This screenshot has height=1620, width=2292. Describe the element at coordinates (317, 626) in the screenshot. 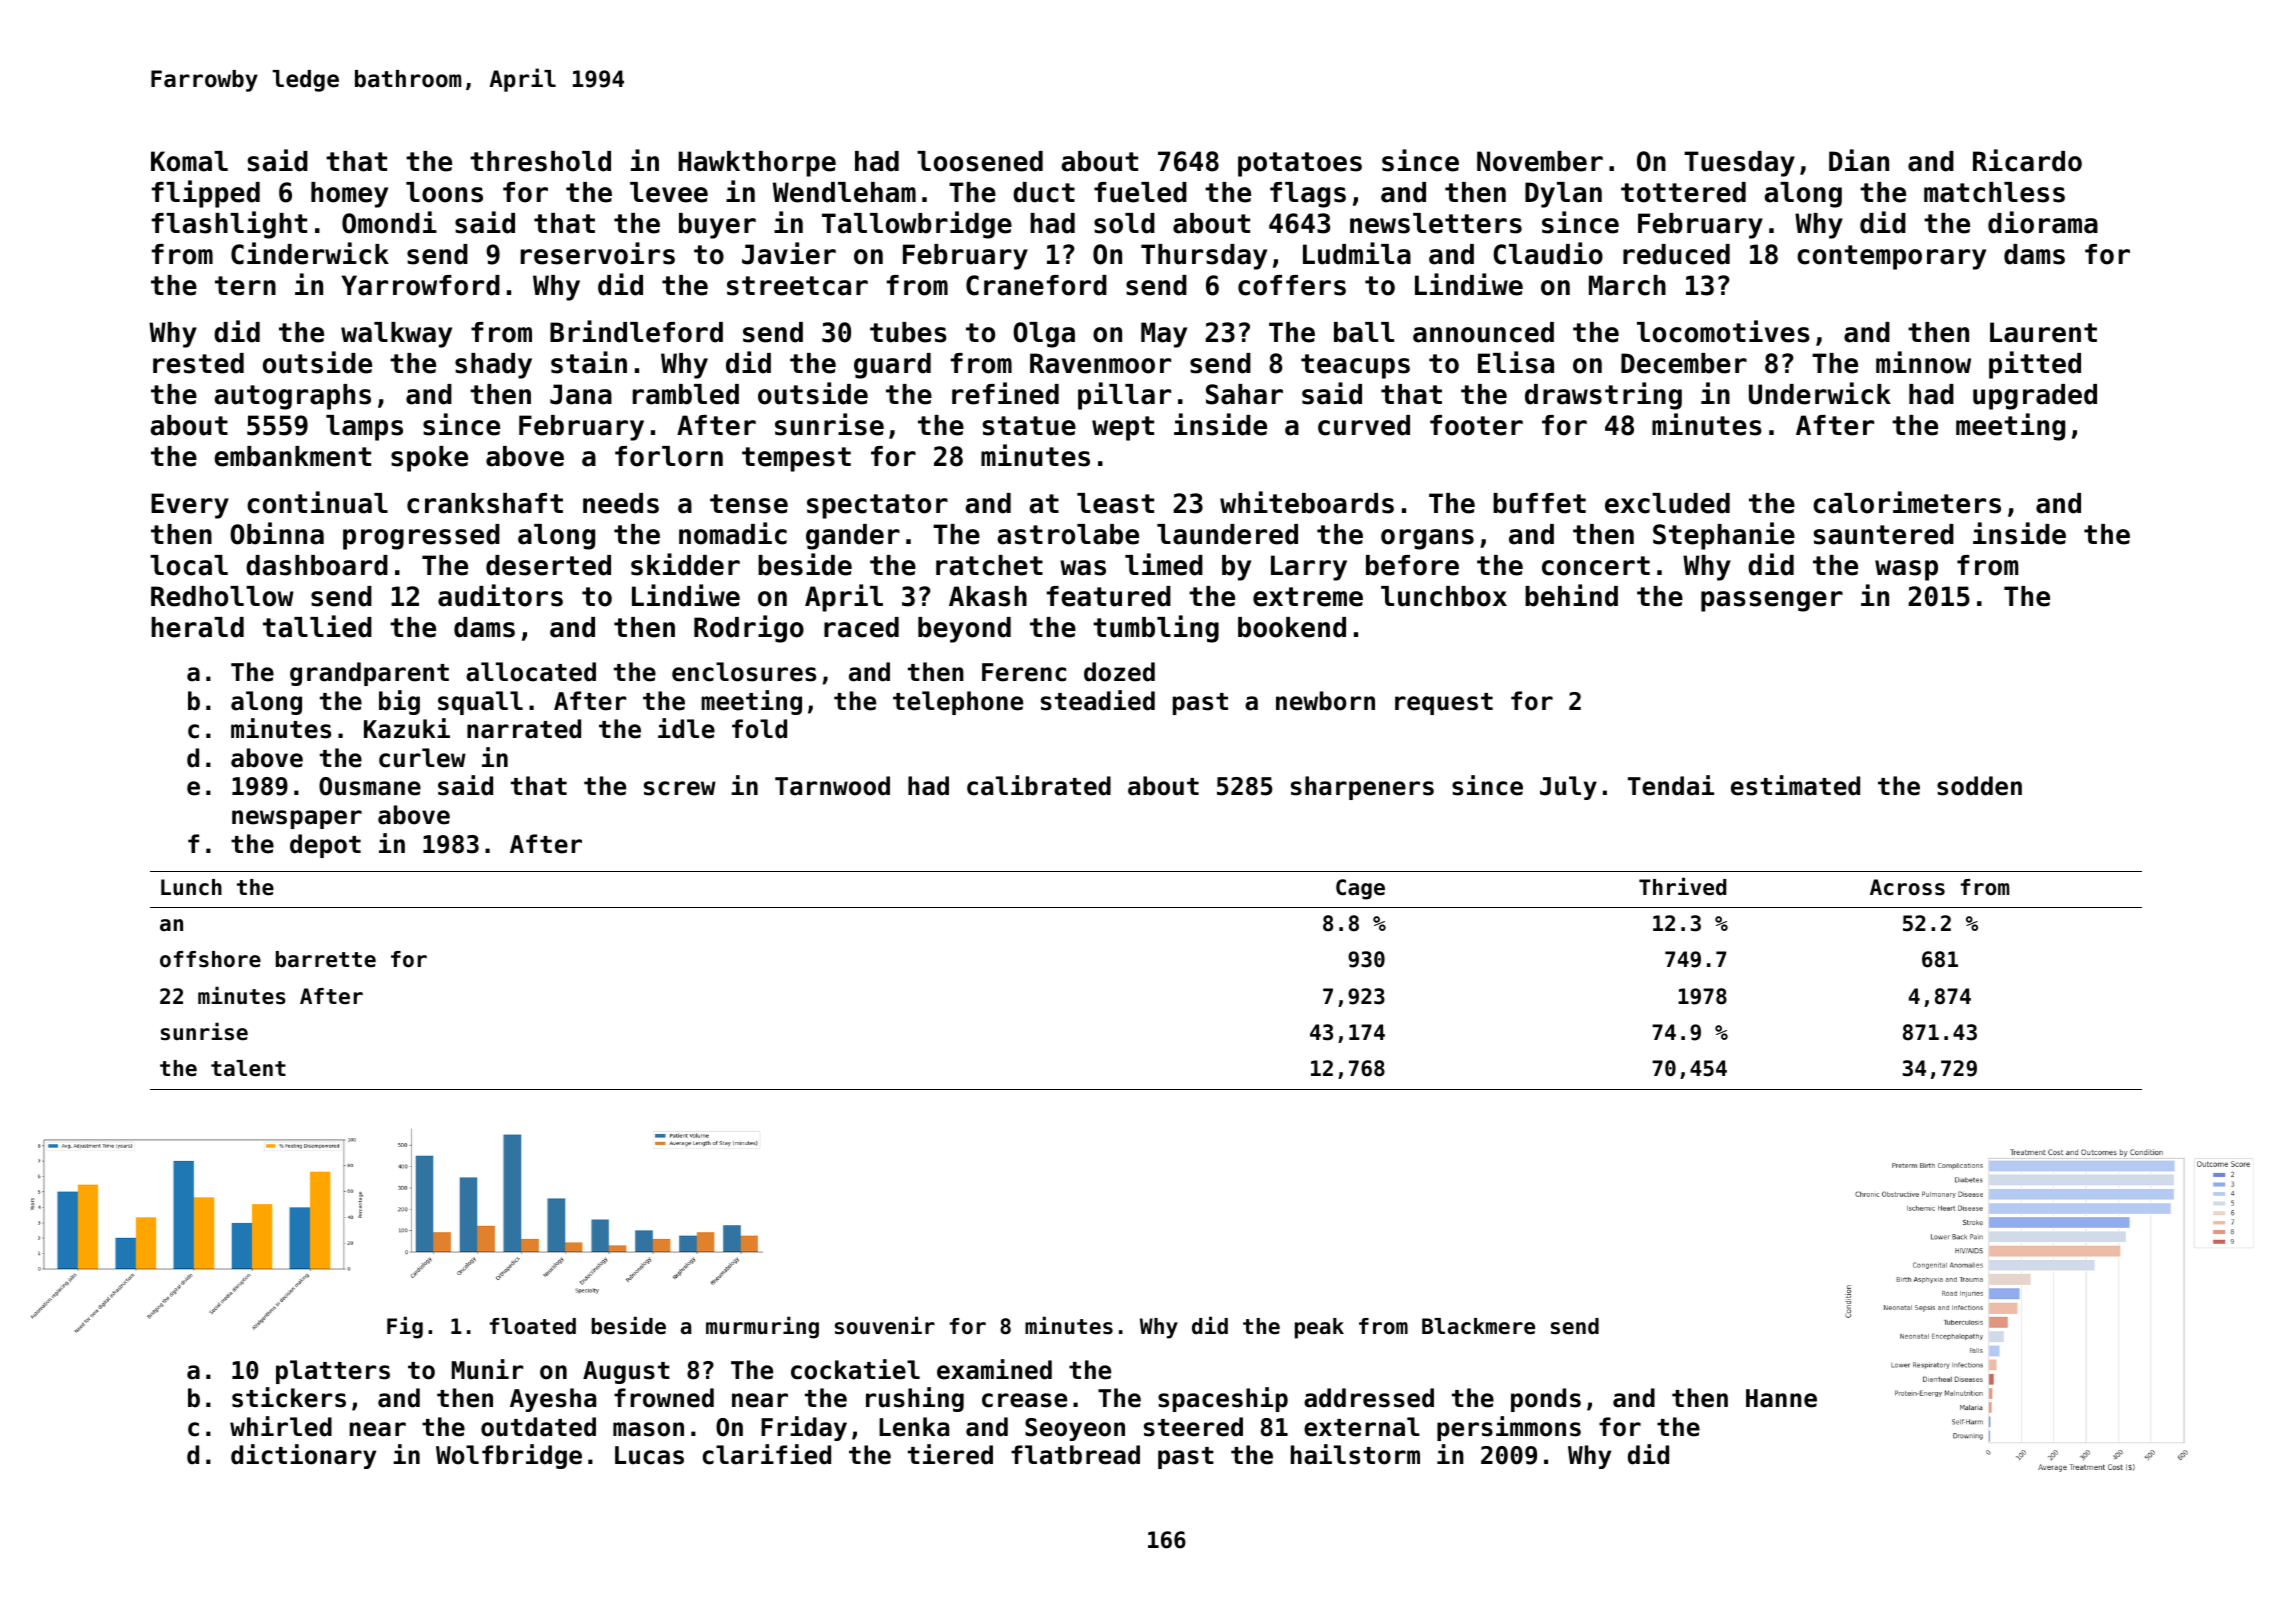

I see `tallied` at that location.
